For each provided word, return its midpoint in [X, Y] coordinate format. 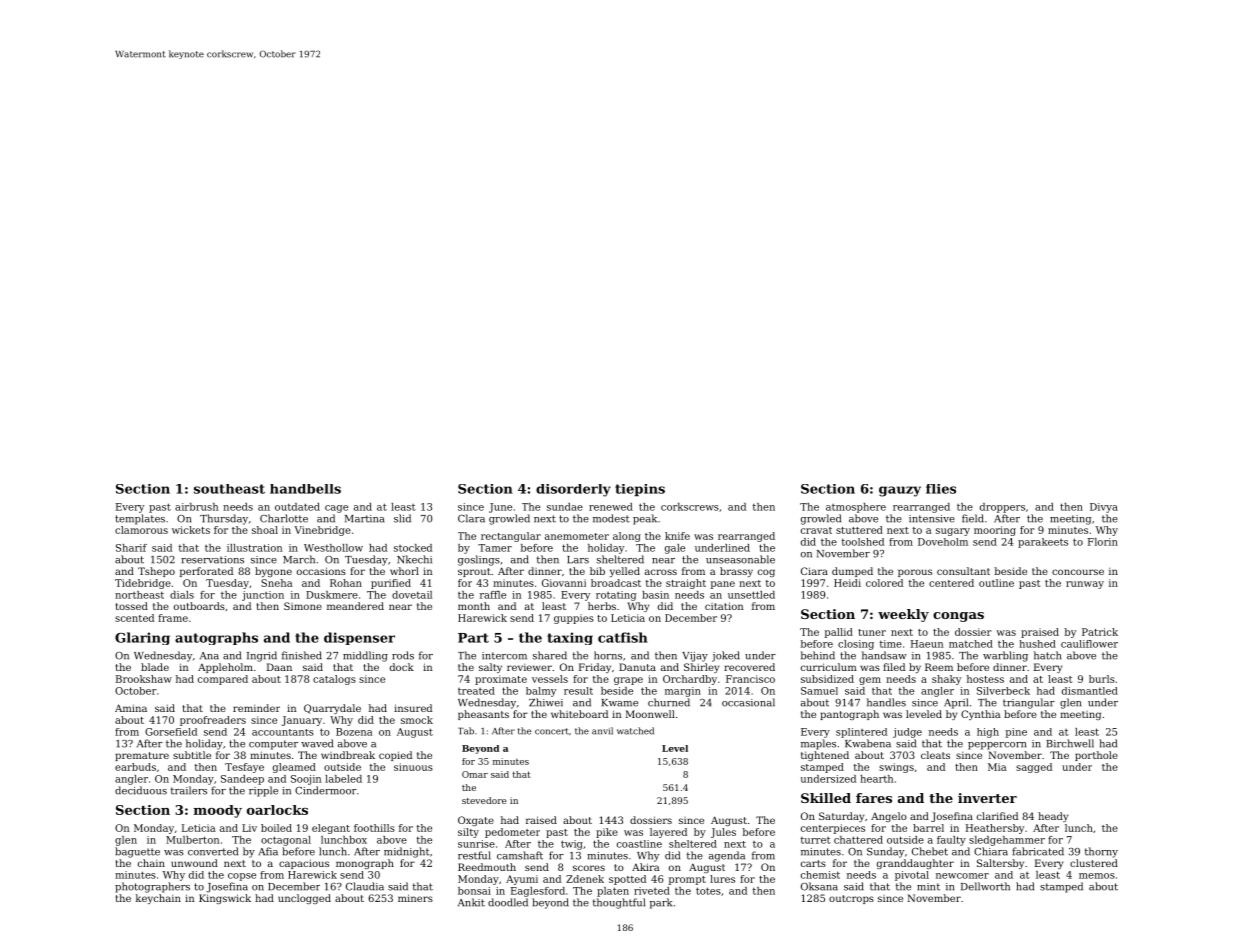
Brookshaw [144, 679]
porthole [1096, 756]
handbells [305, 489]
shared [550, 655]
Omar [475, 774]
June [500, 508]
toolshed [863, 542]
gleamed [294, 768]
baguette [137, 852]
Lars [578, 560]
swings [896, 768]
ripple [263, 791]
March [299, 559]
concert [552, 731]
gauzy [900, 491]
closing [856, 645]
